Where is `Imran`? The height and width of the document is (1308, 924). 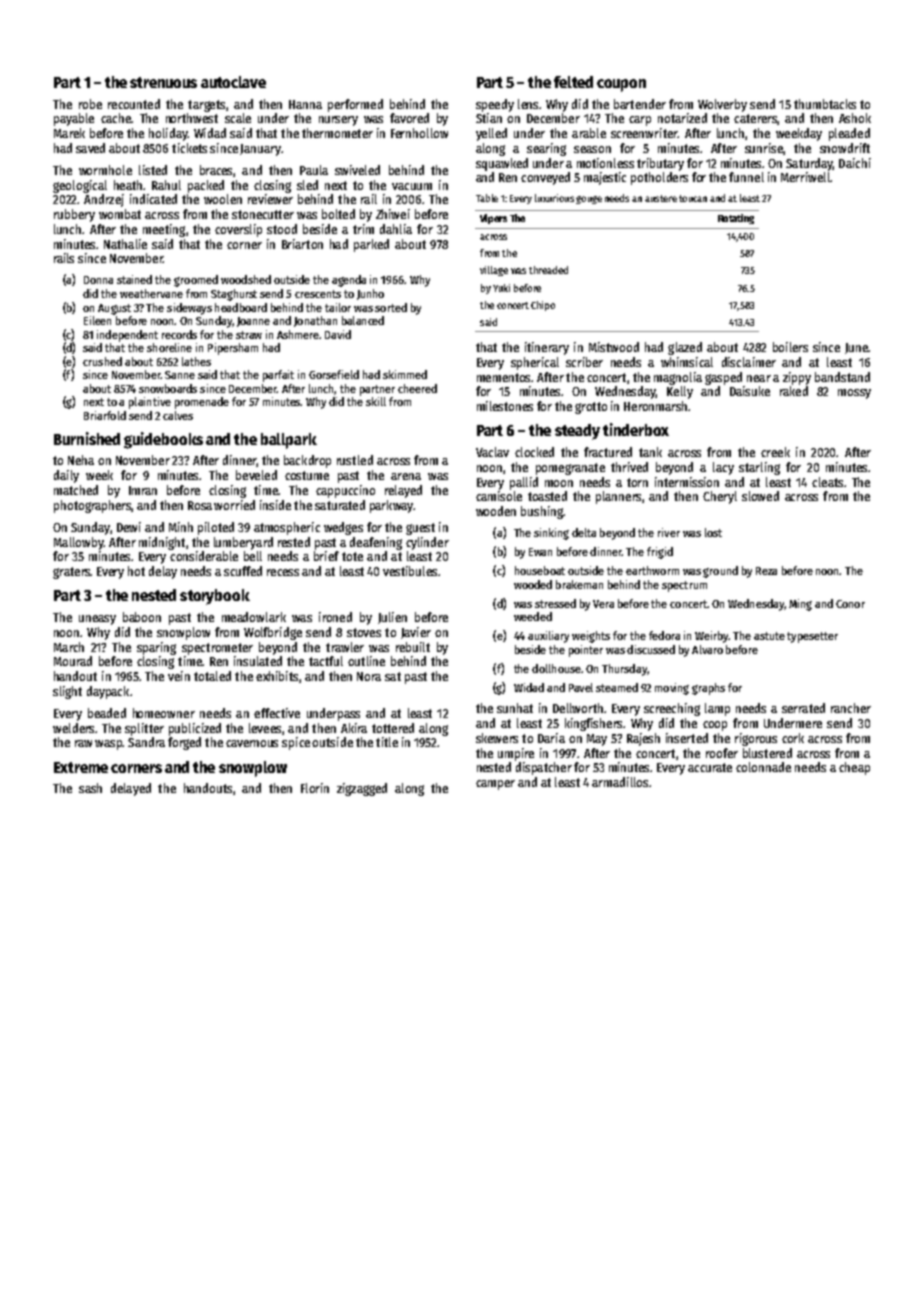
Imran is located at coordinates (143, 490).
